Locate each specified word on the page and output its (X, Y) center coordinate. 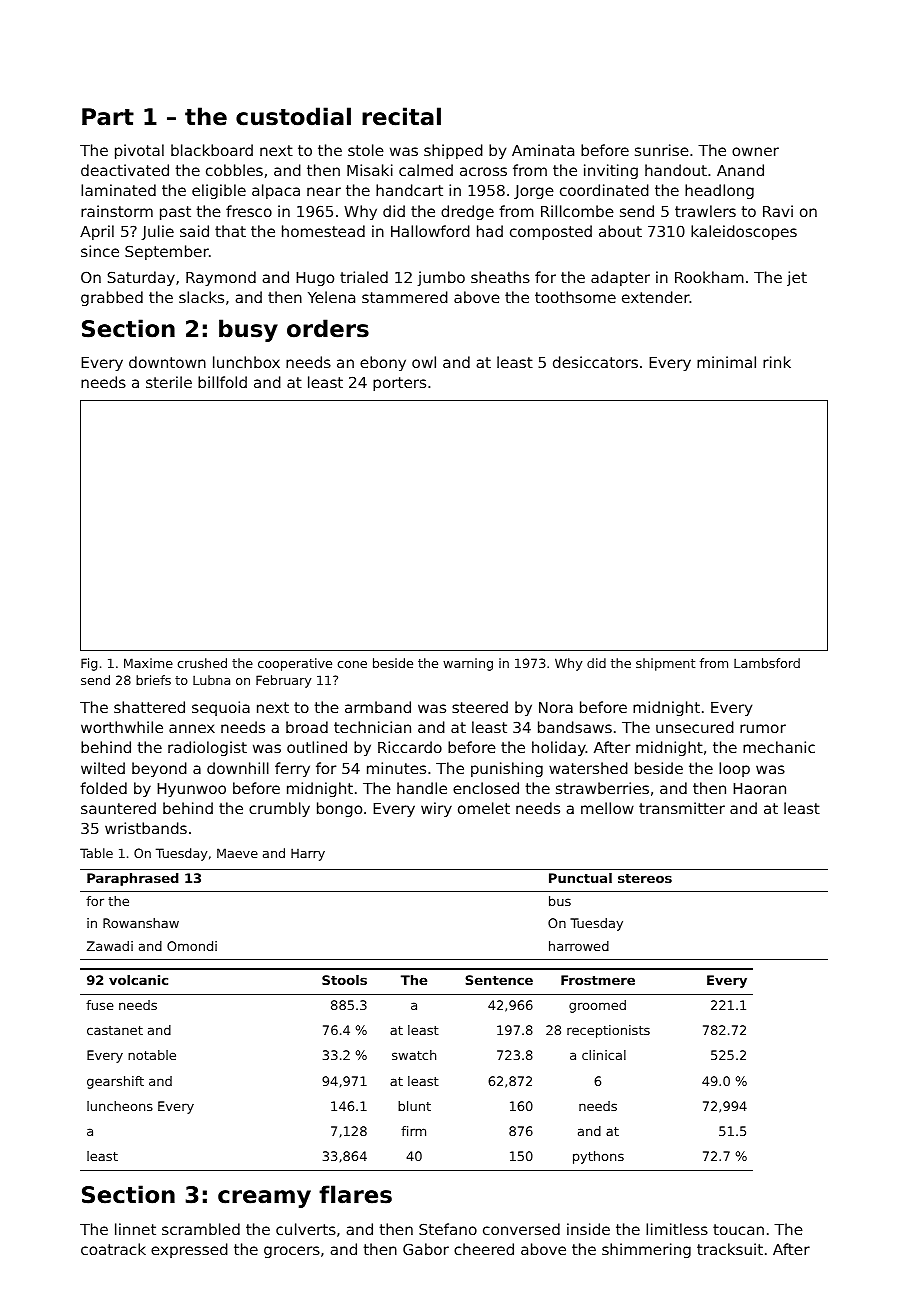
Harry (308, 854)
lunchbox (246, 362)
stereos (645, 878)
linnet (135, 1229)
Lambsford (767, 663)
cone (352, 664)
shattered (149, 707)
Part (108, 117)
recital (401, 116)
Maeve (237, 853)
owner (755, 151)
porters (399, 384)
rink (777, 362)
